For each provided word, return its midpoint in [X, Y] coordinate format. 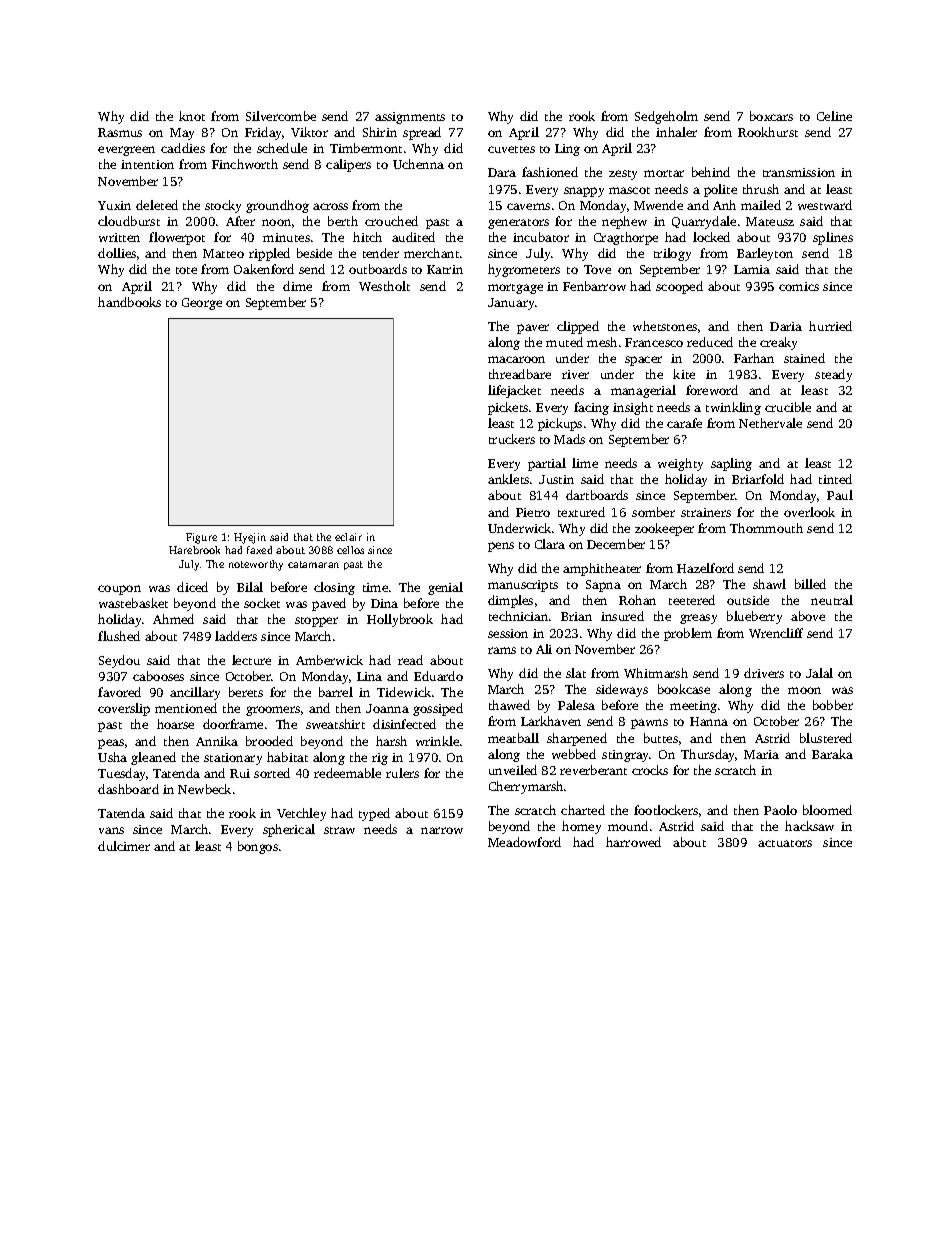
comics [799, 286]
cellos [350, 550]
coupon [119, 590]
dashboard [128, 789]
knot [192, 116]
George [202, 304]
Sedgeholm [666, 117]
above [808, 616]
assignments [410, 118]
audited [413, 237]
